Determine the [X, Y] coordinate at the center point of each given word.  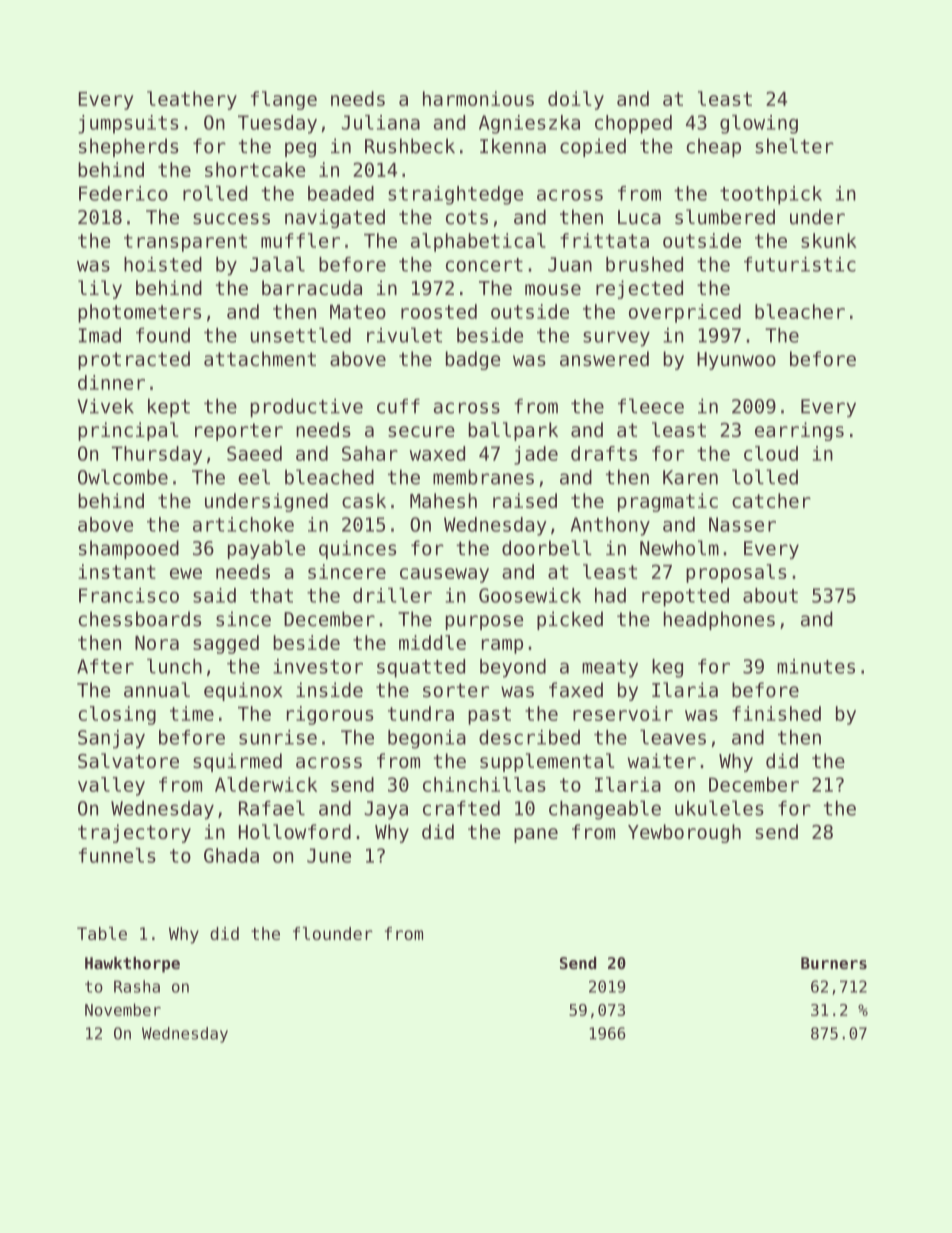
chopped [633, 124]
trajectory [134, 833]
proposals [736, 573]
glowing [759, 124]
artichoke [243, 524]
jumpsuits [128, 124]
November [123, 1009]
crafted [461, 808]
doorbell [547, 548]
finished [776, 713]
